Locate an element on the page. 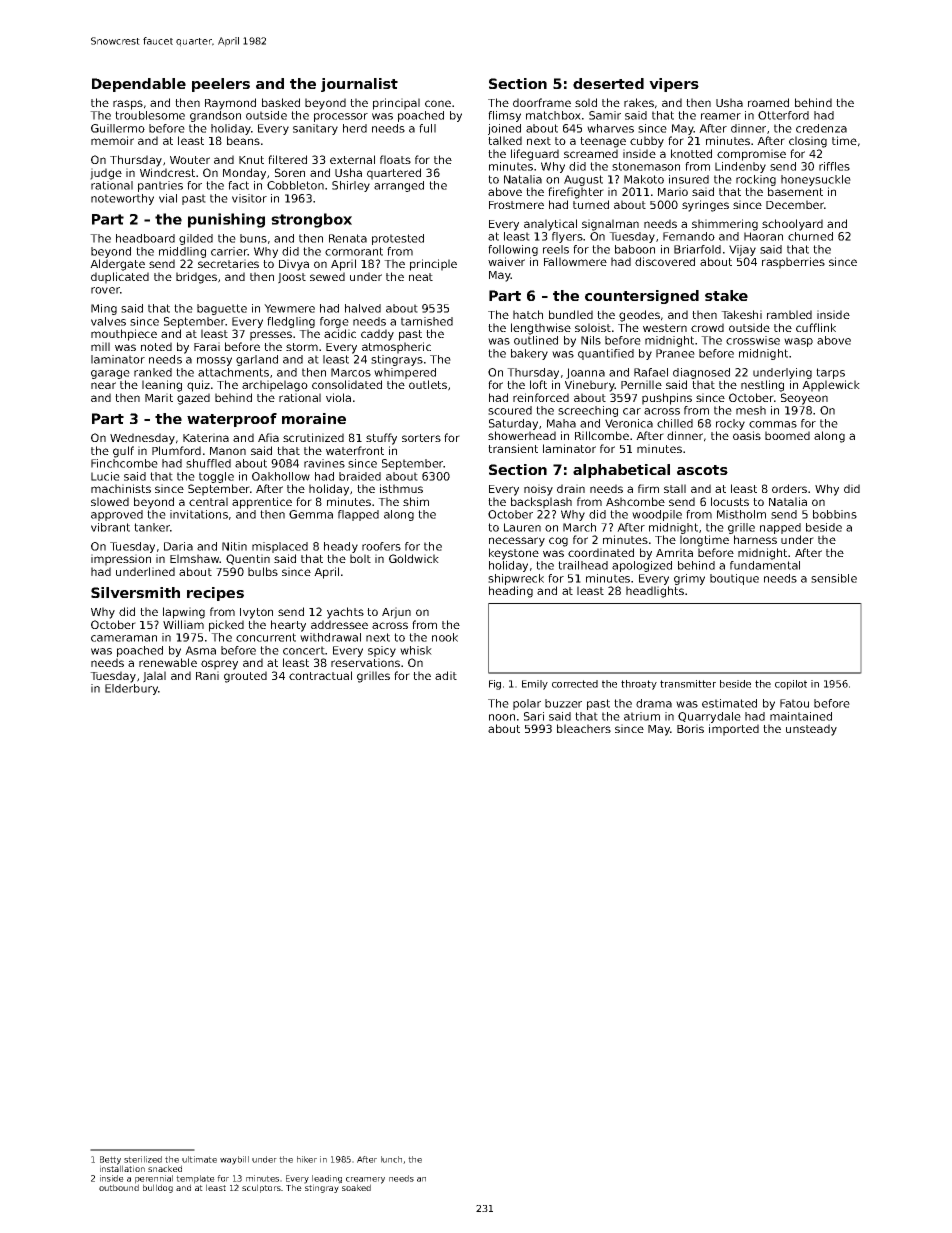 Image resolution: width=952 pixels, height=1233 pixels. imported is located at coordinates (734, 730).
